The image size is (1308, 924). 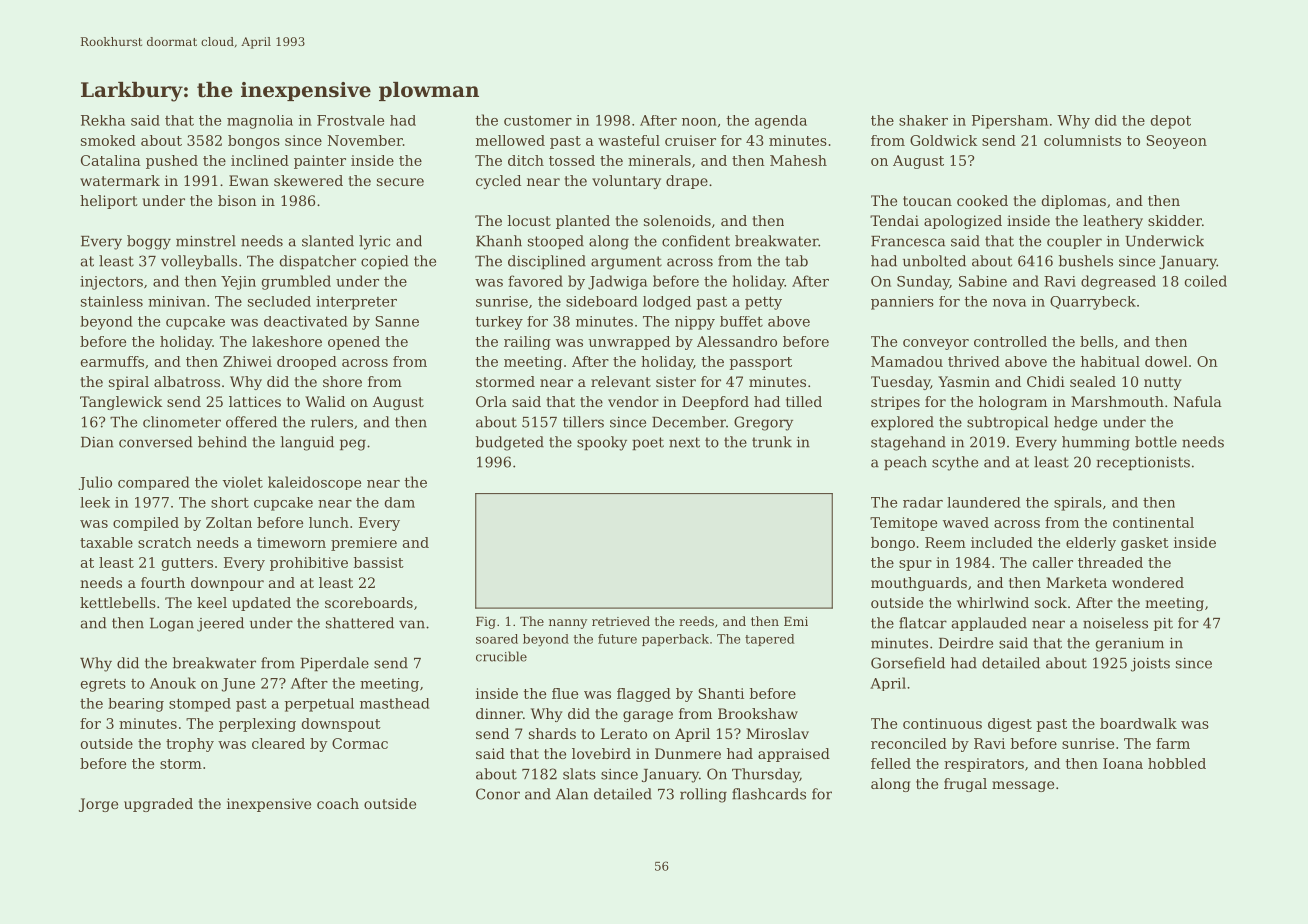 What do you see at coordinates (112, 361) in the screenshot?
I see `earmuffs` at bounding box center [112, 361].
